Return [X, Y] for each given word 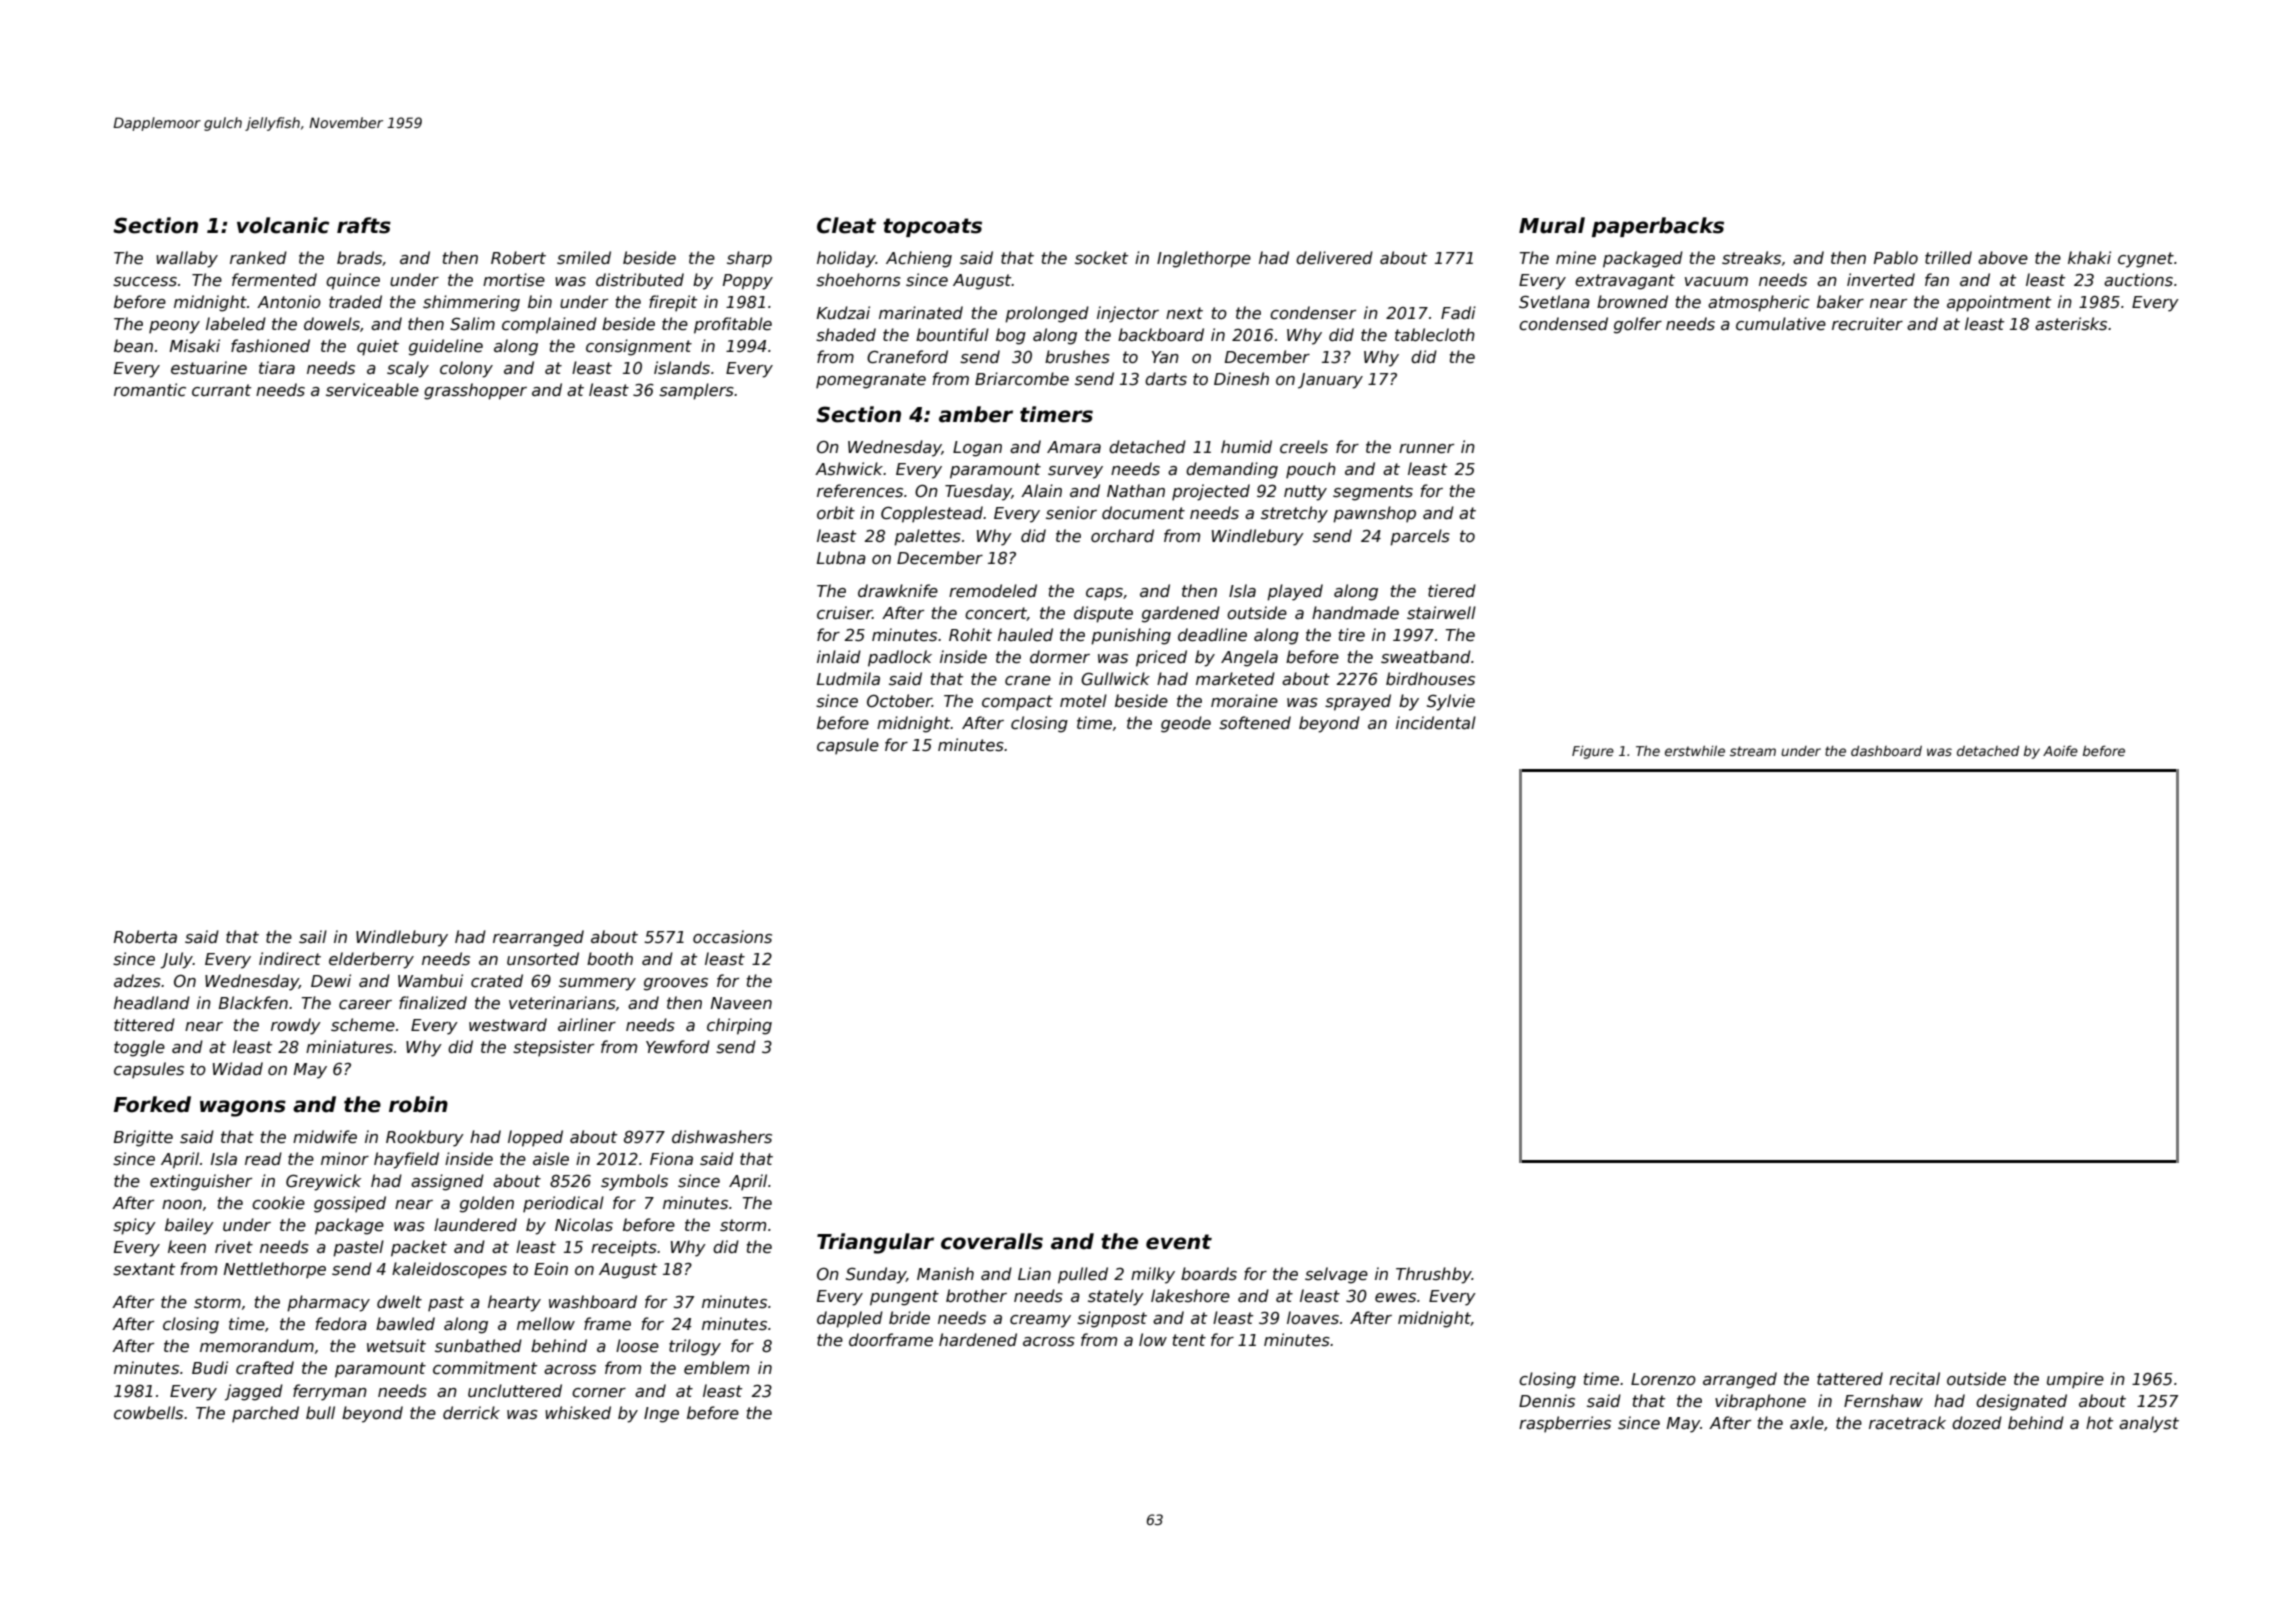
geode [1186, 724]
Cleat [846, 225]
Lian [1034, 1273]
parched [265, 1414]
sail [313, 937]
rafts [364, 225]
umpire [2075, 1380]
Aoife [2060, 750]
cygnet [2146, 260]
